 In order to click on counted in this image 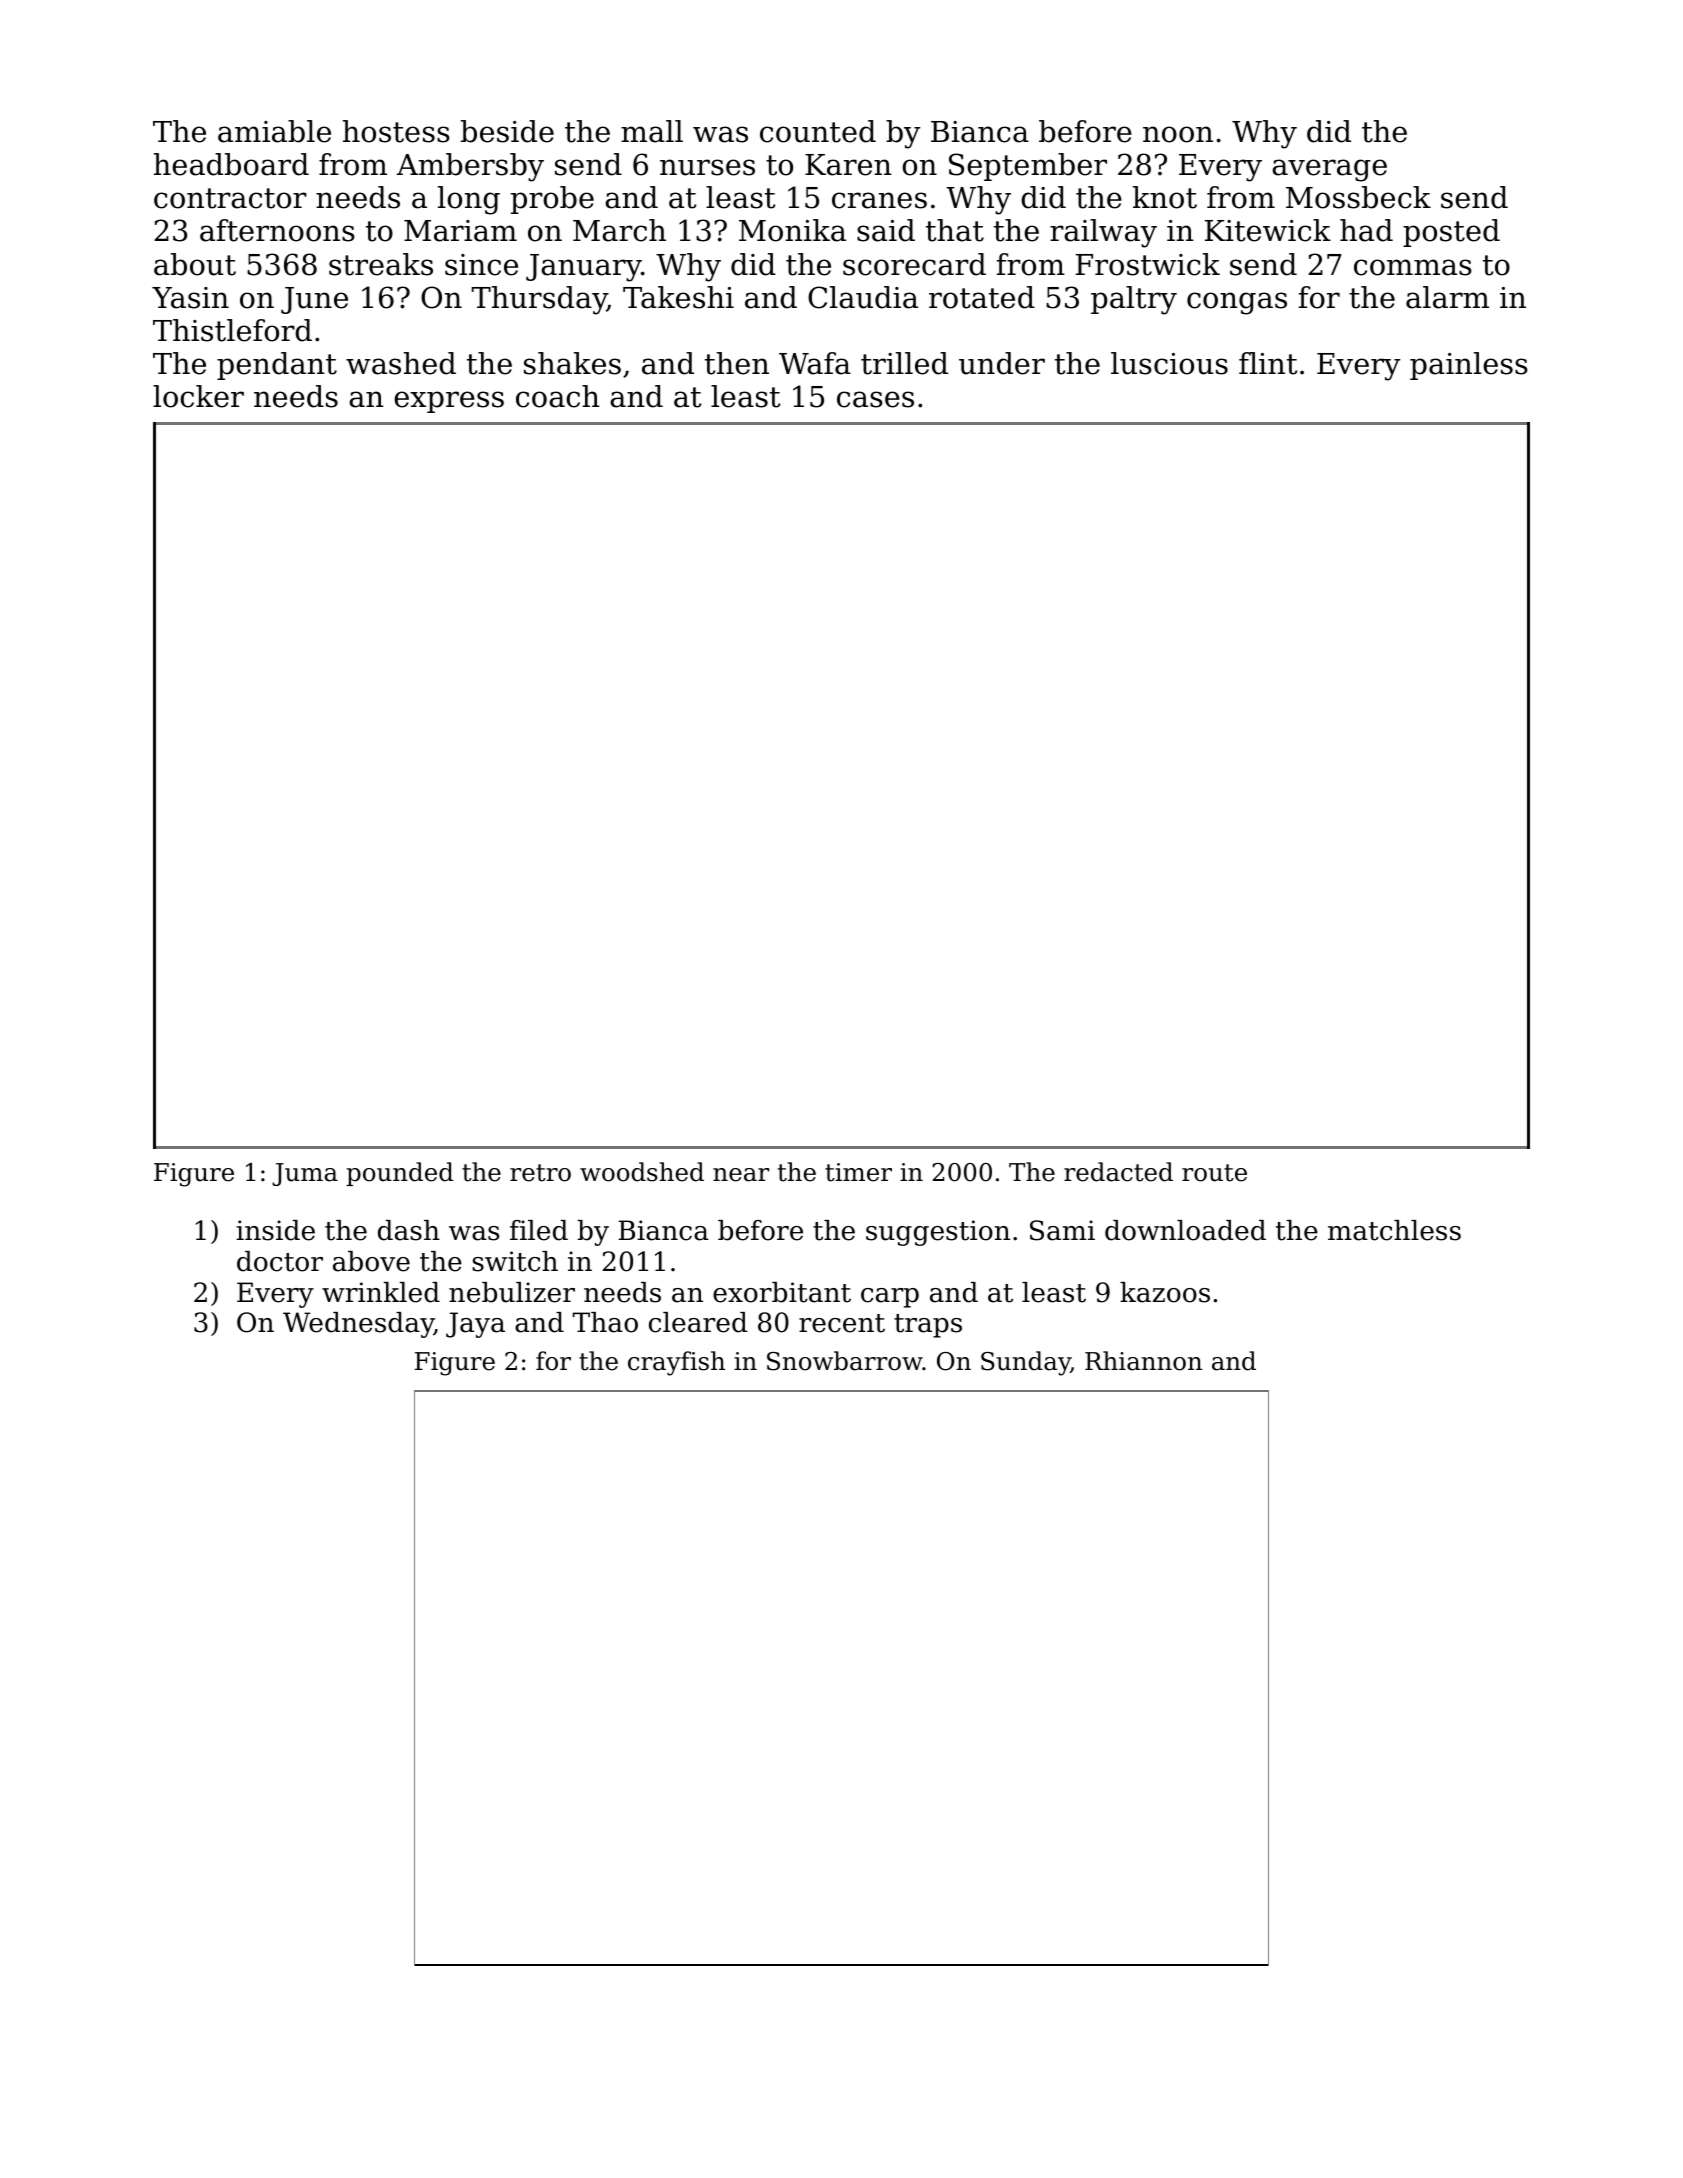, I will do `click(818, 131)`.
